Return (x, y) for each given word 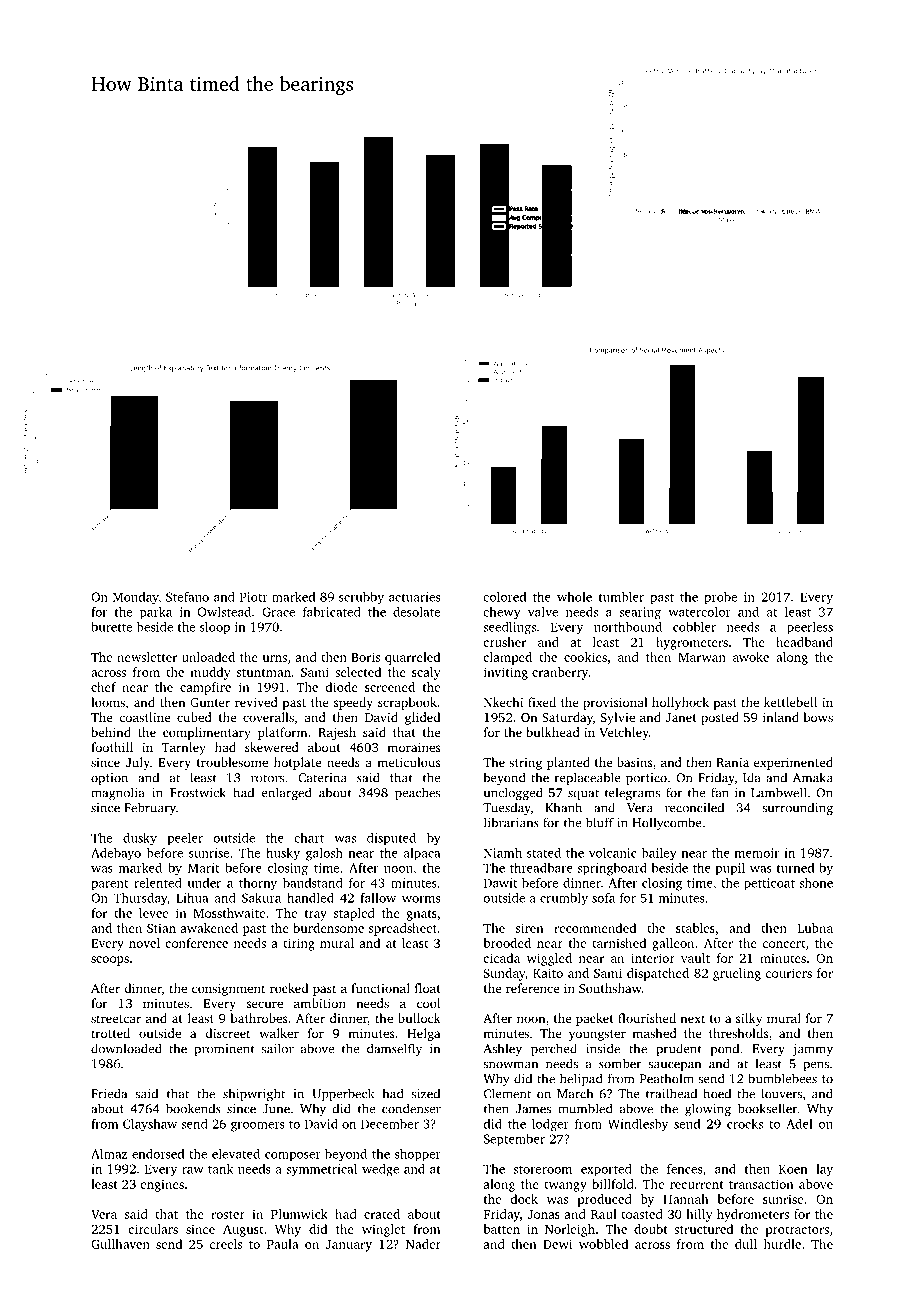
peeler (185, 839)
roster (228, 1215)
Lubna (815, 928)
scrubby (361, 598)
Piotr (254, 597)
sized (426, 1093)
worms (421, 899)
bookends (193, 1108)
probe (720, 598)
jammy (812, 1050)
